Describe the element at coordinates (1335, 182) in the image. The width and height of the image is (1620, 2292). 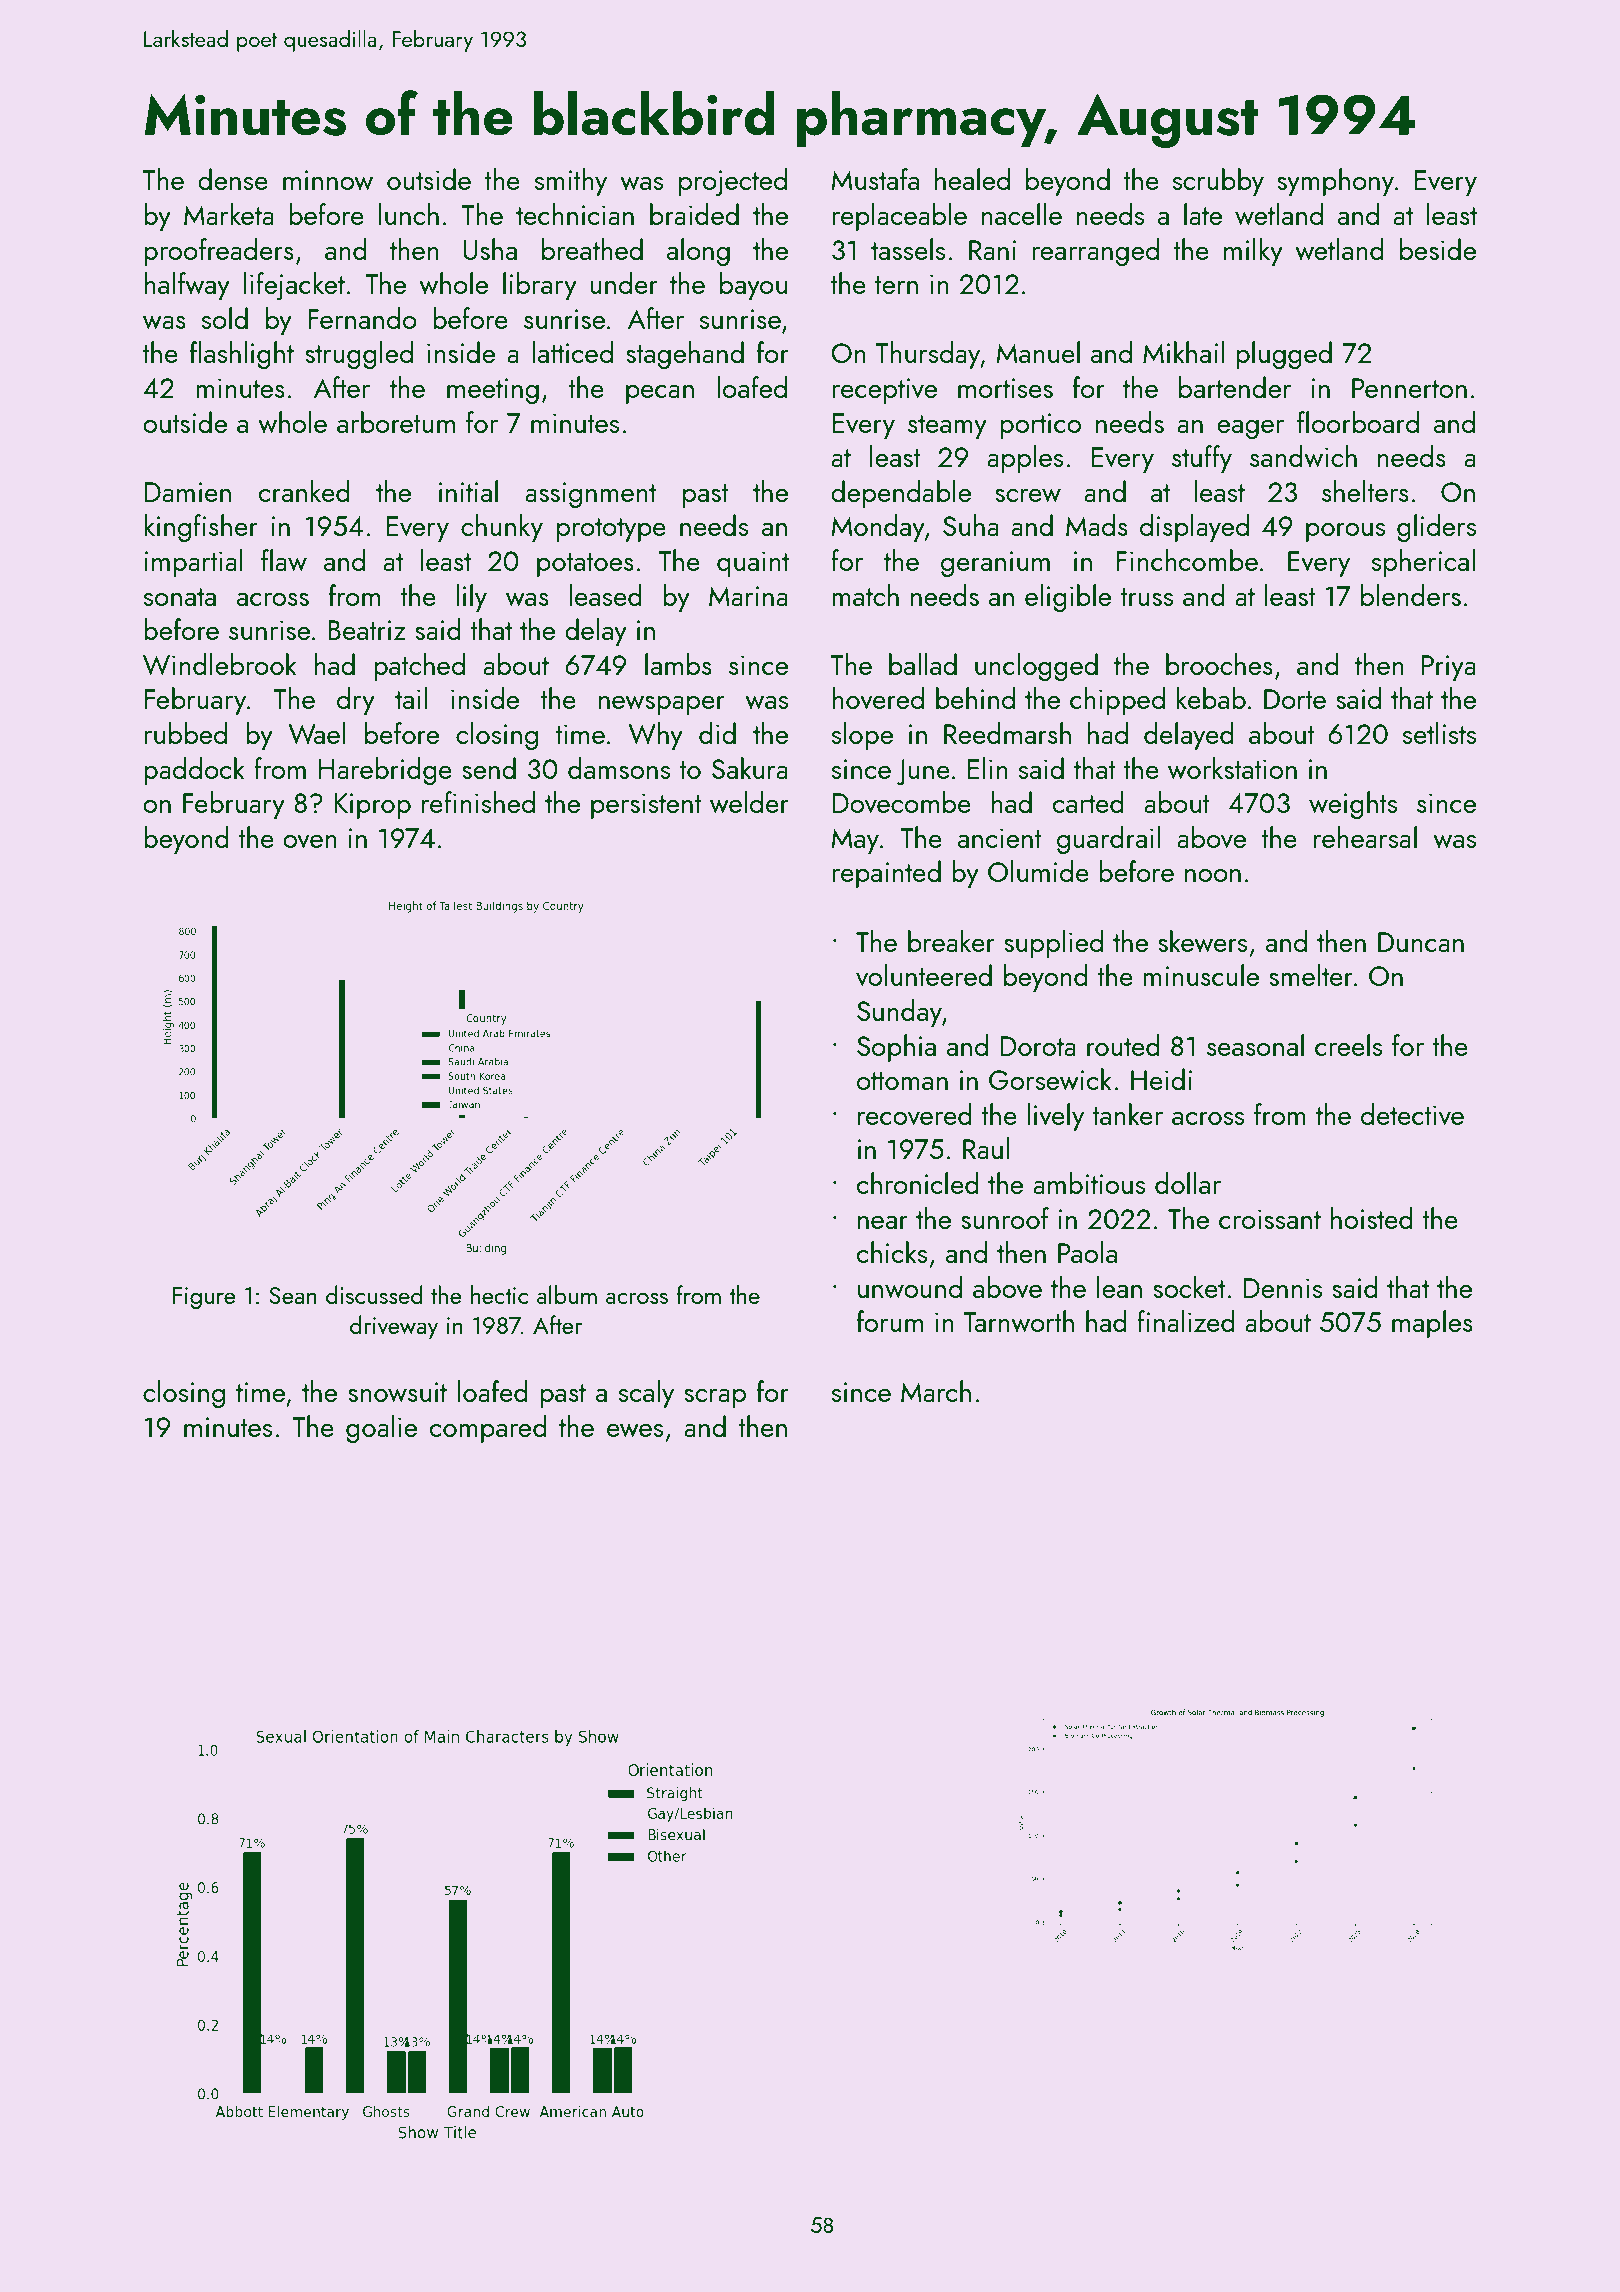
I see `symphony` at that location.
